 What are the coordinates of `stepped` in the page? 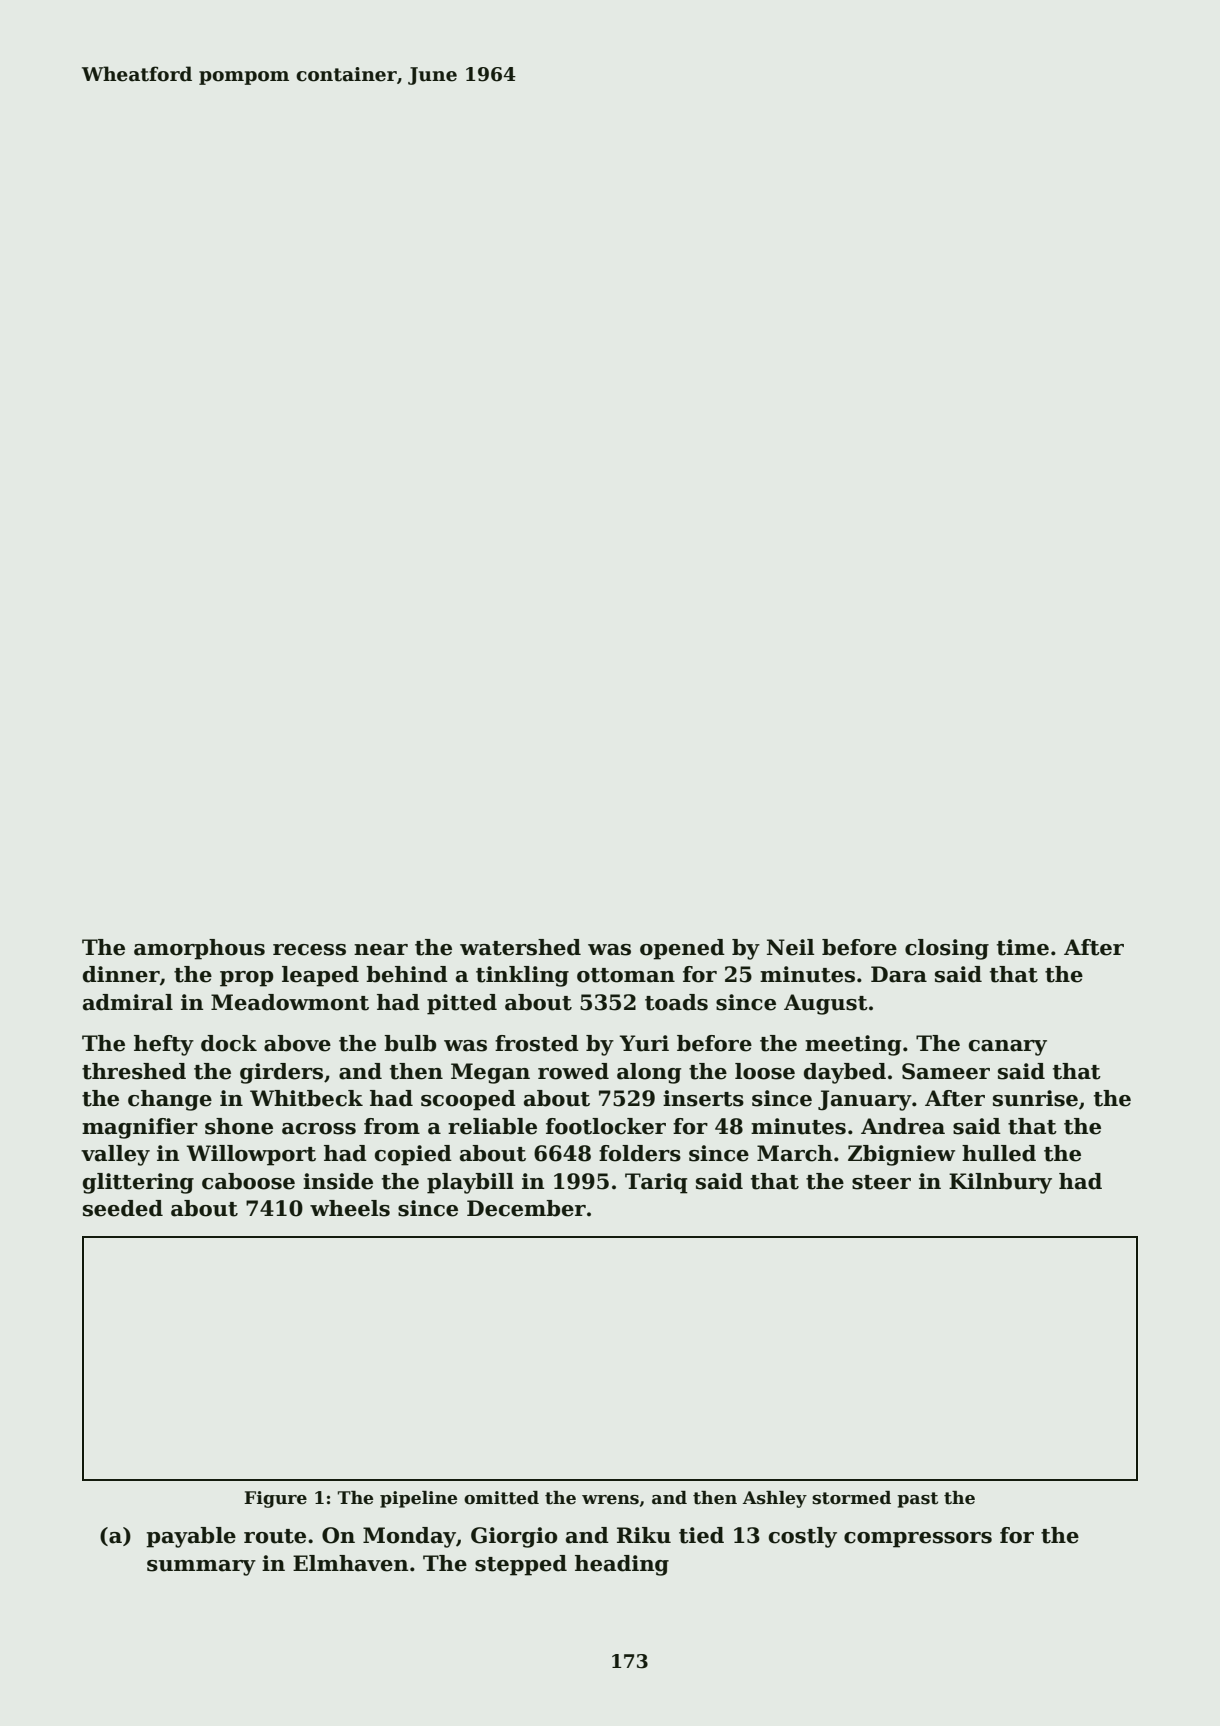 It's located at (521, 1565).
